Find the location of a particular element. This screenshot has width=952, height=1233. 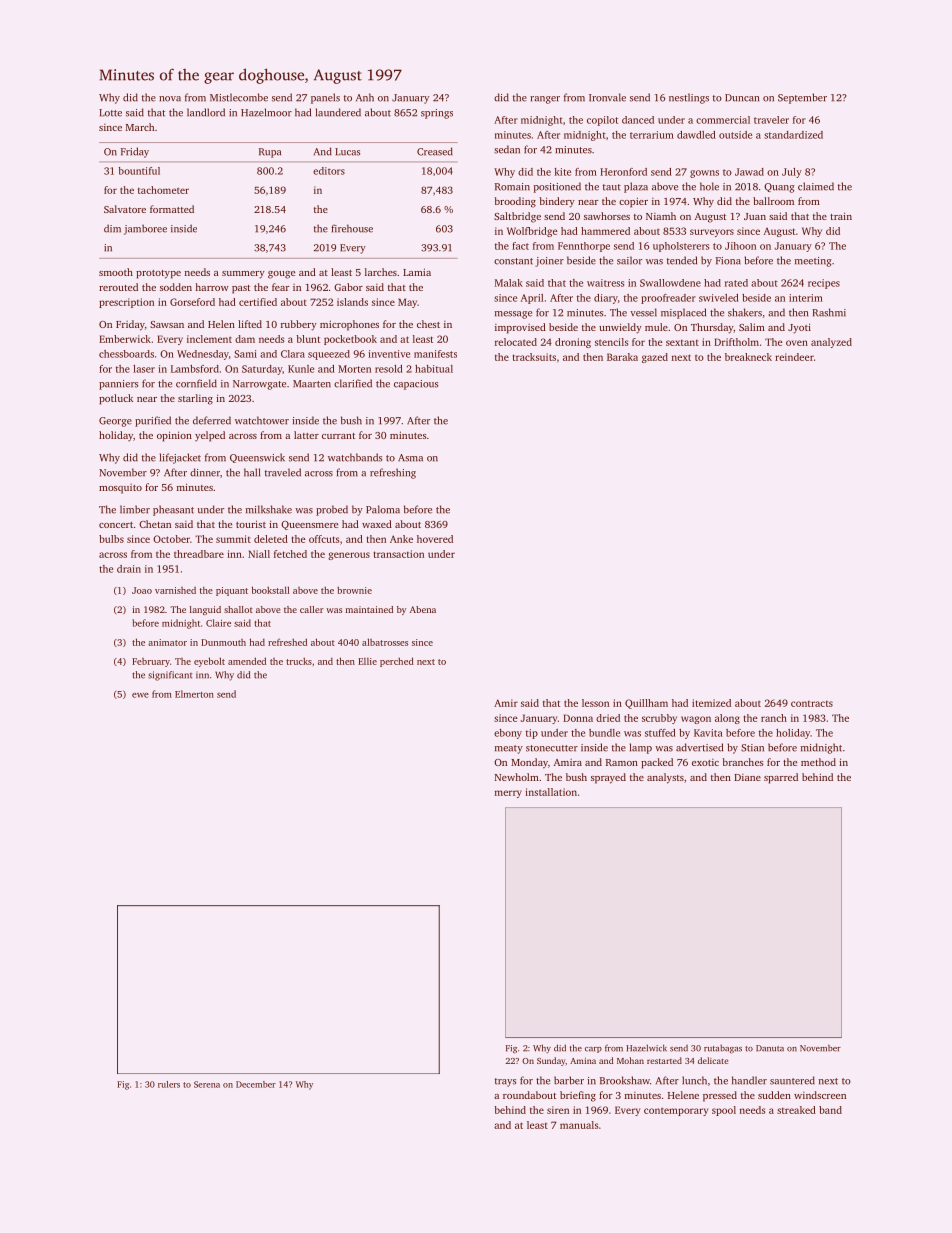

trays is located at coordinates (505, 1082).
